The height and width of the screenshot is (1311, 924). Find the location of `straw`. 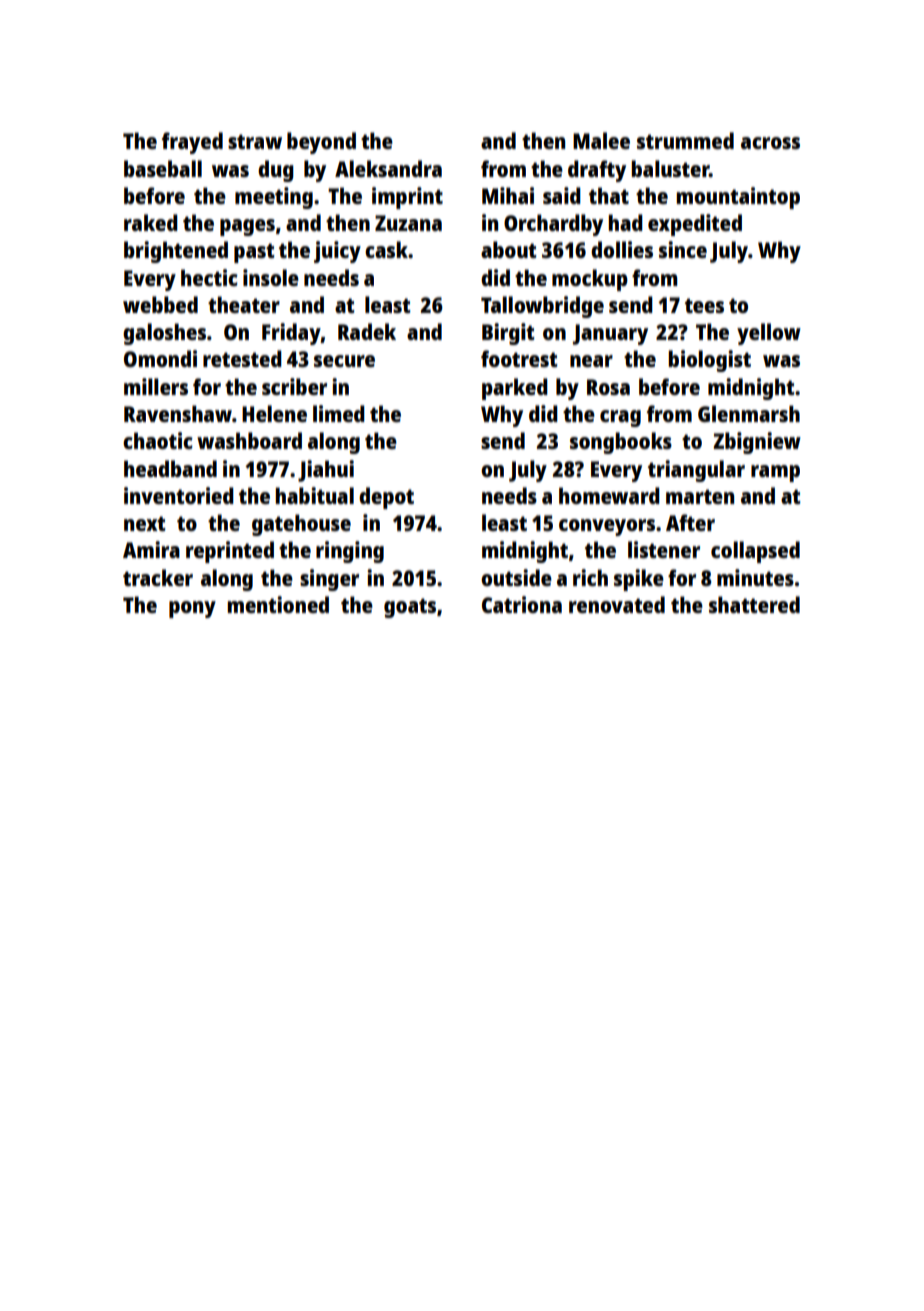

straw is located at coordinates (255, 141).
